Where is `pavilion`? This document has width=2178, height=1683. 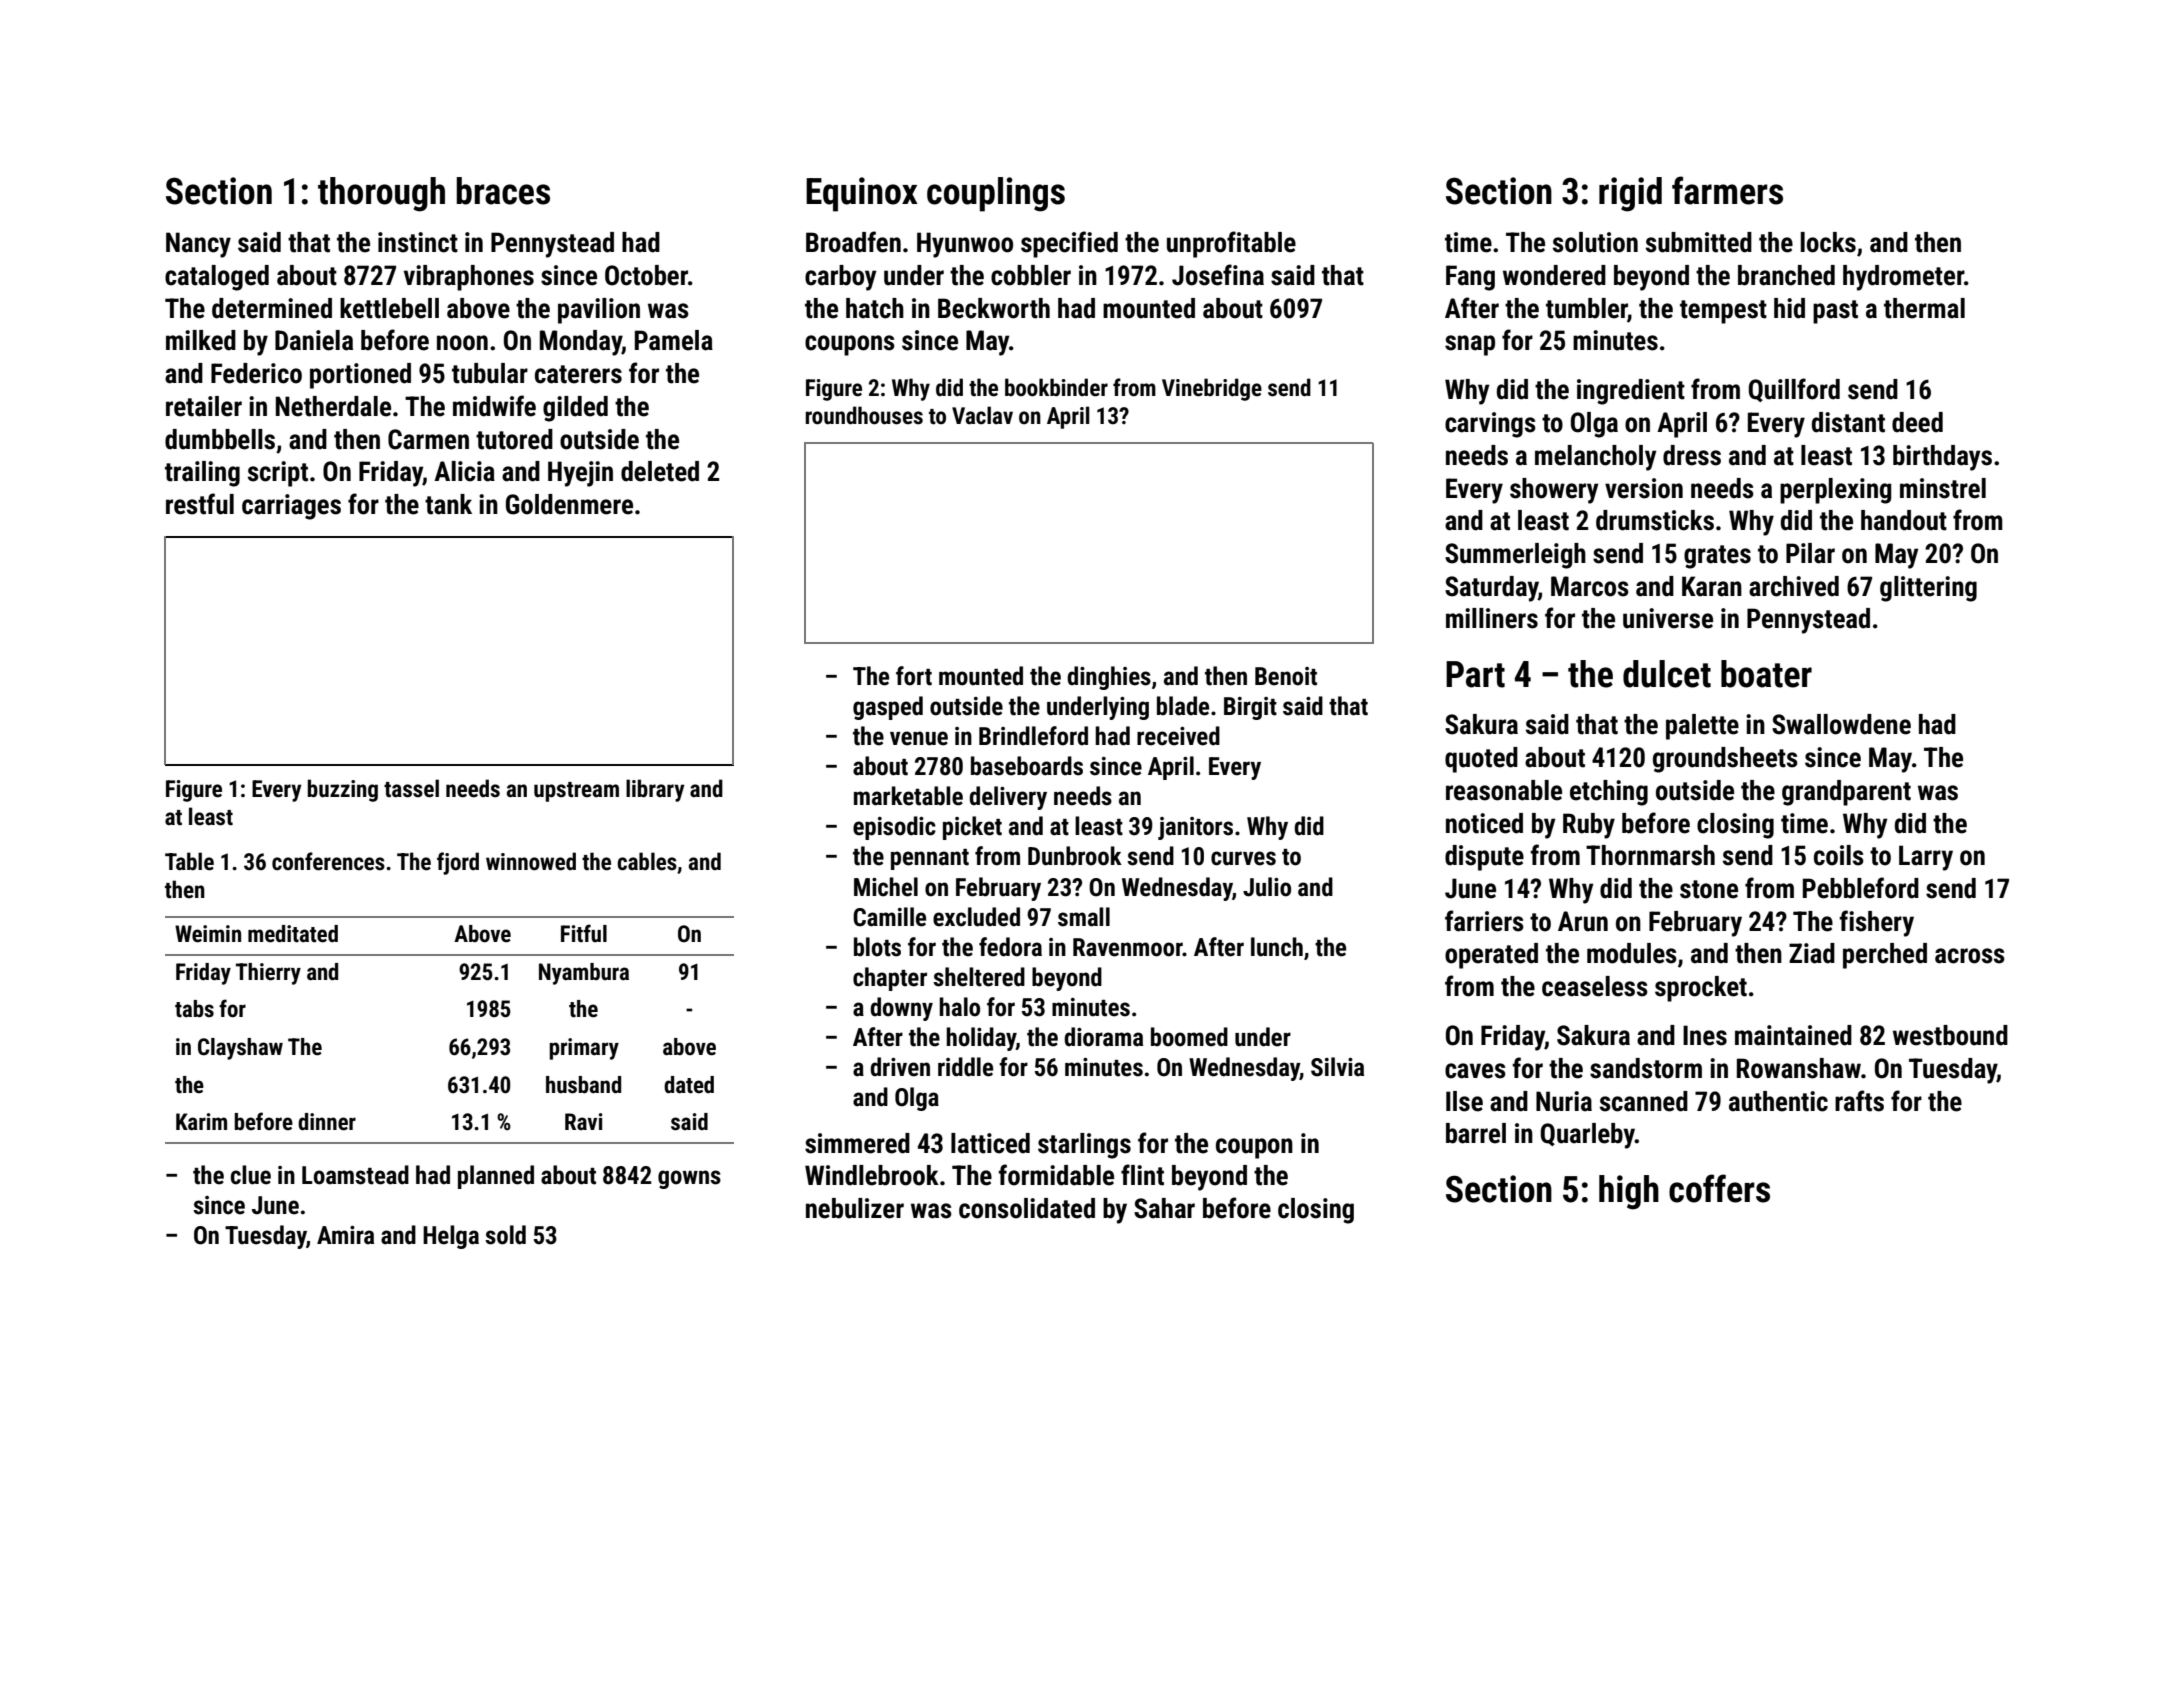
pavilion is located at coordinates (599, 311).
